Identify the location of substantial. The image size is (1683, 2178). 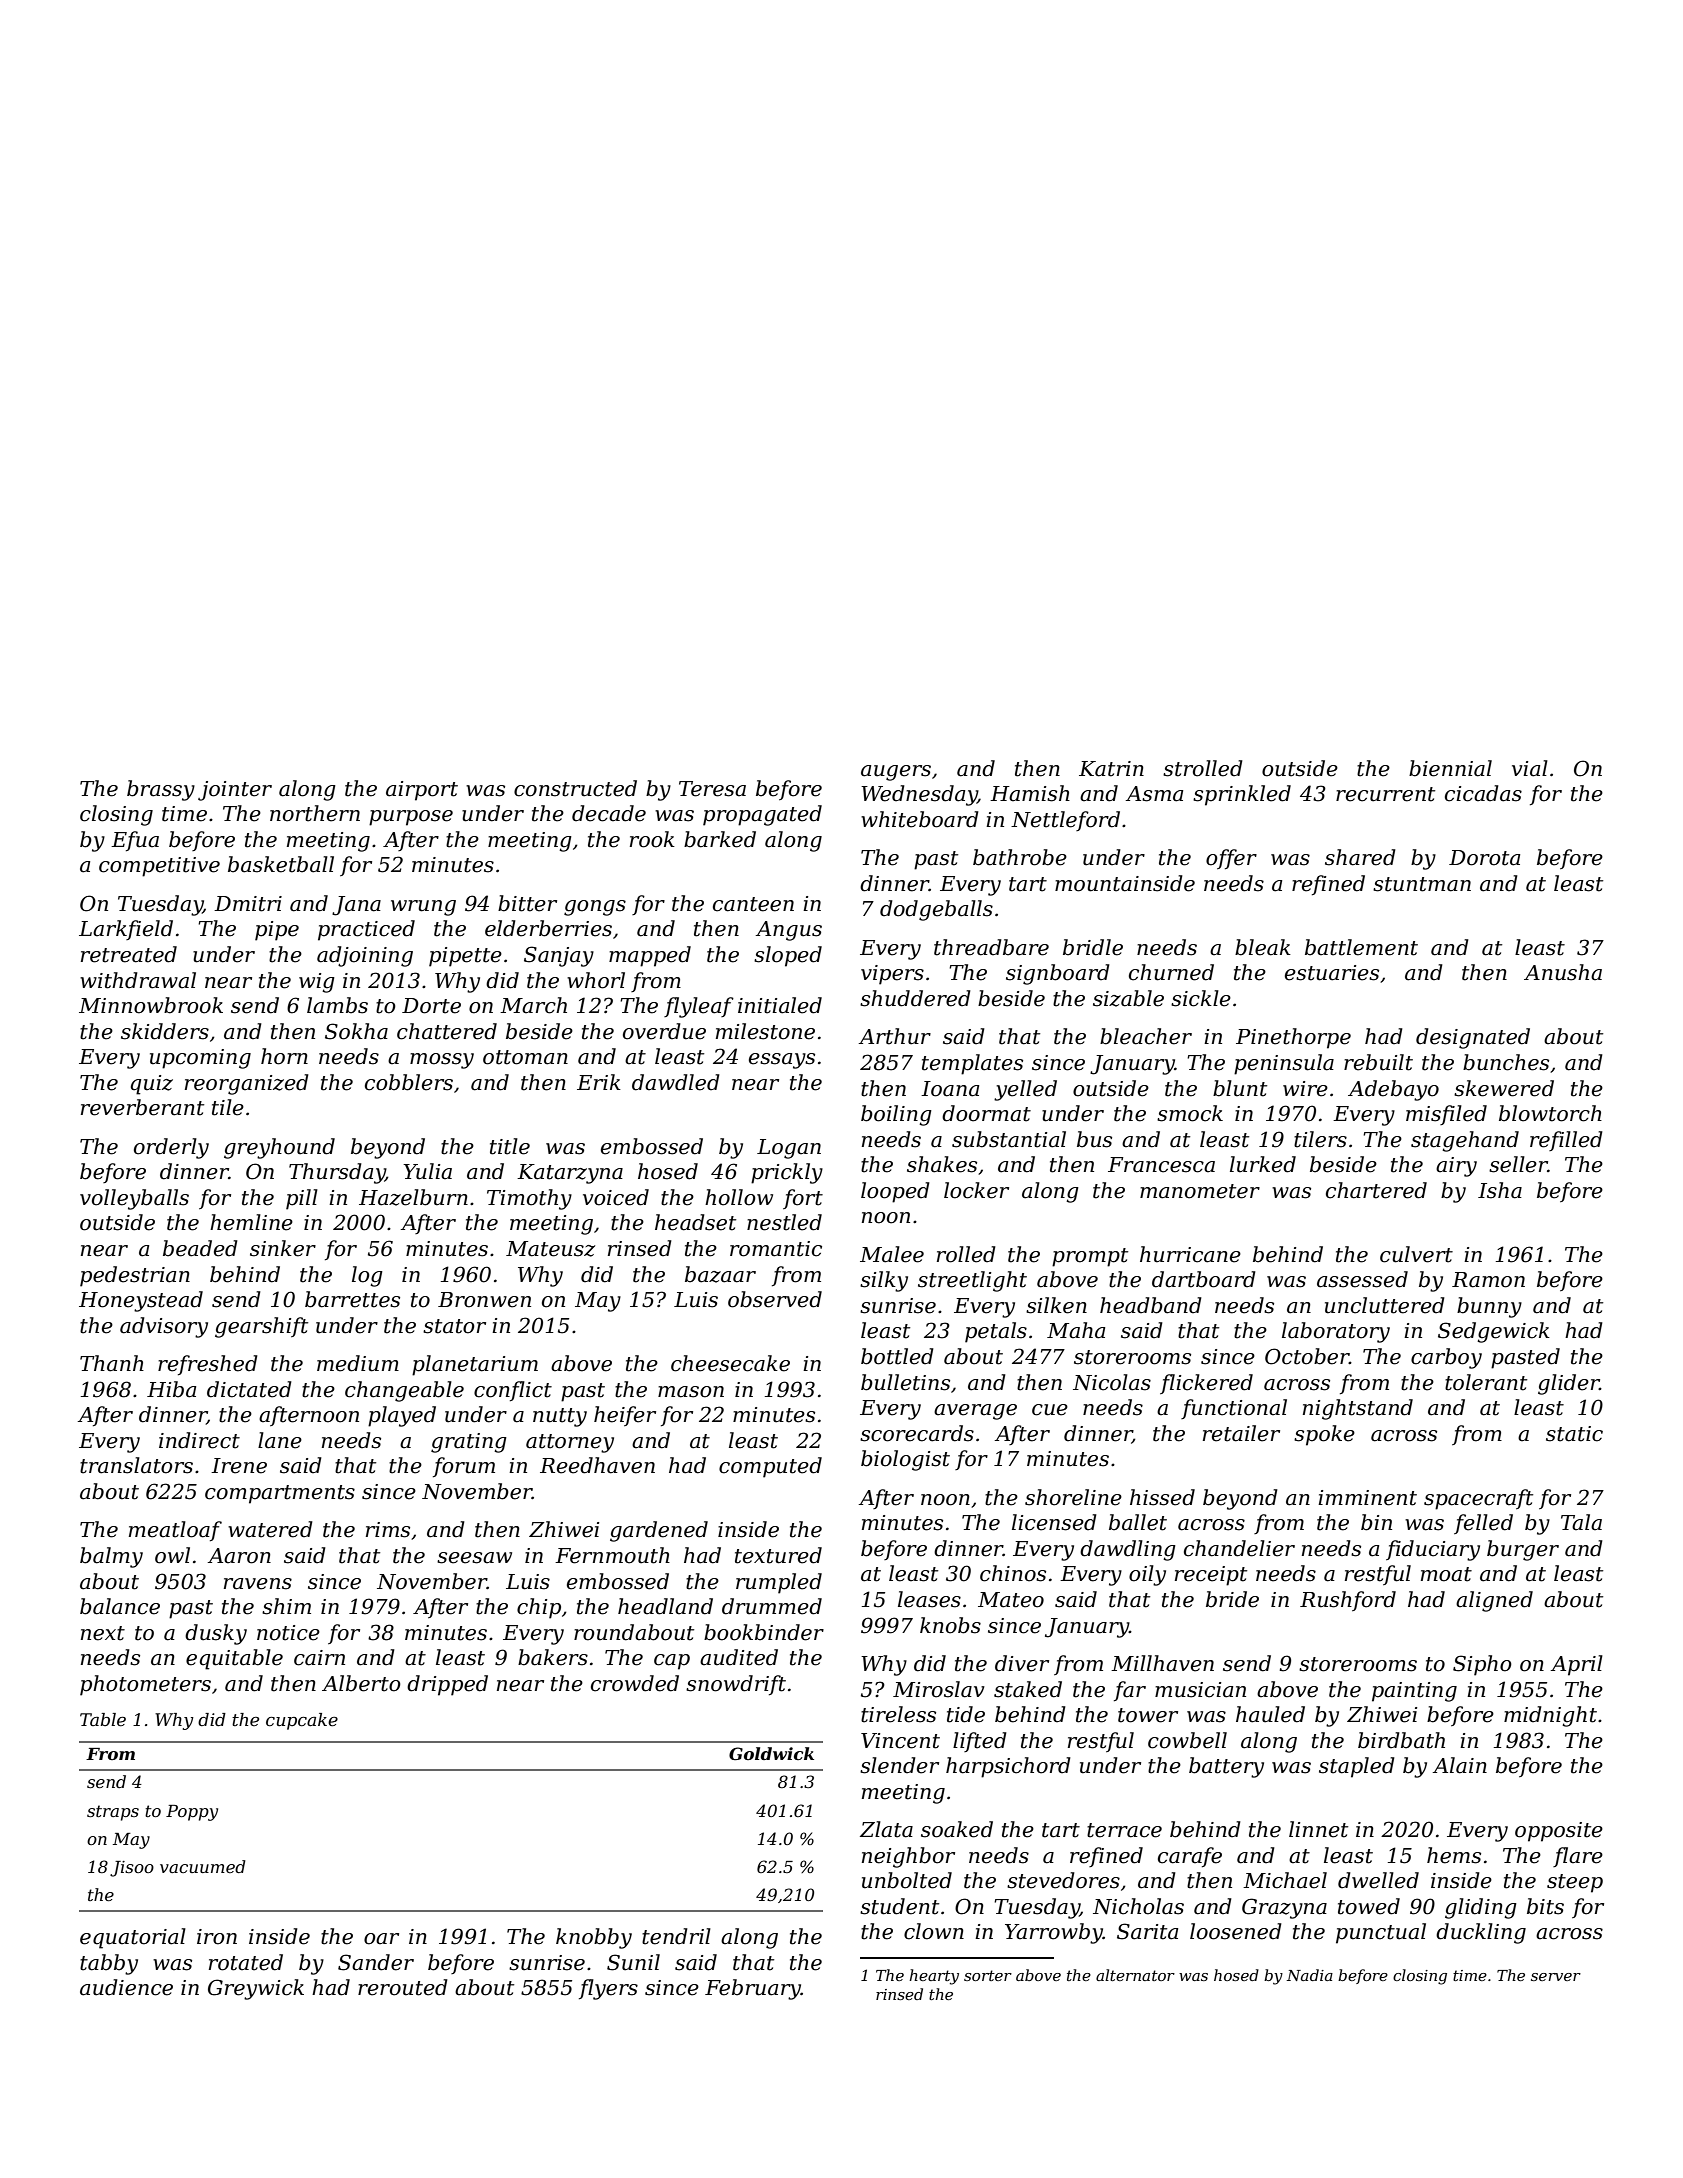
(1009, 1139).
